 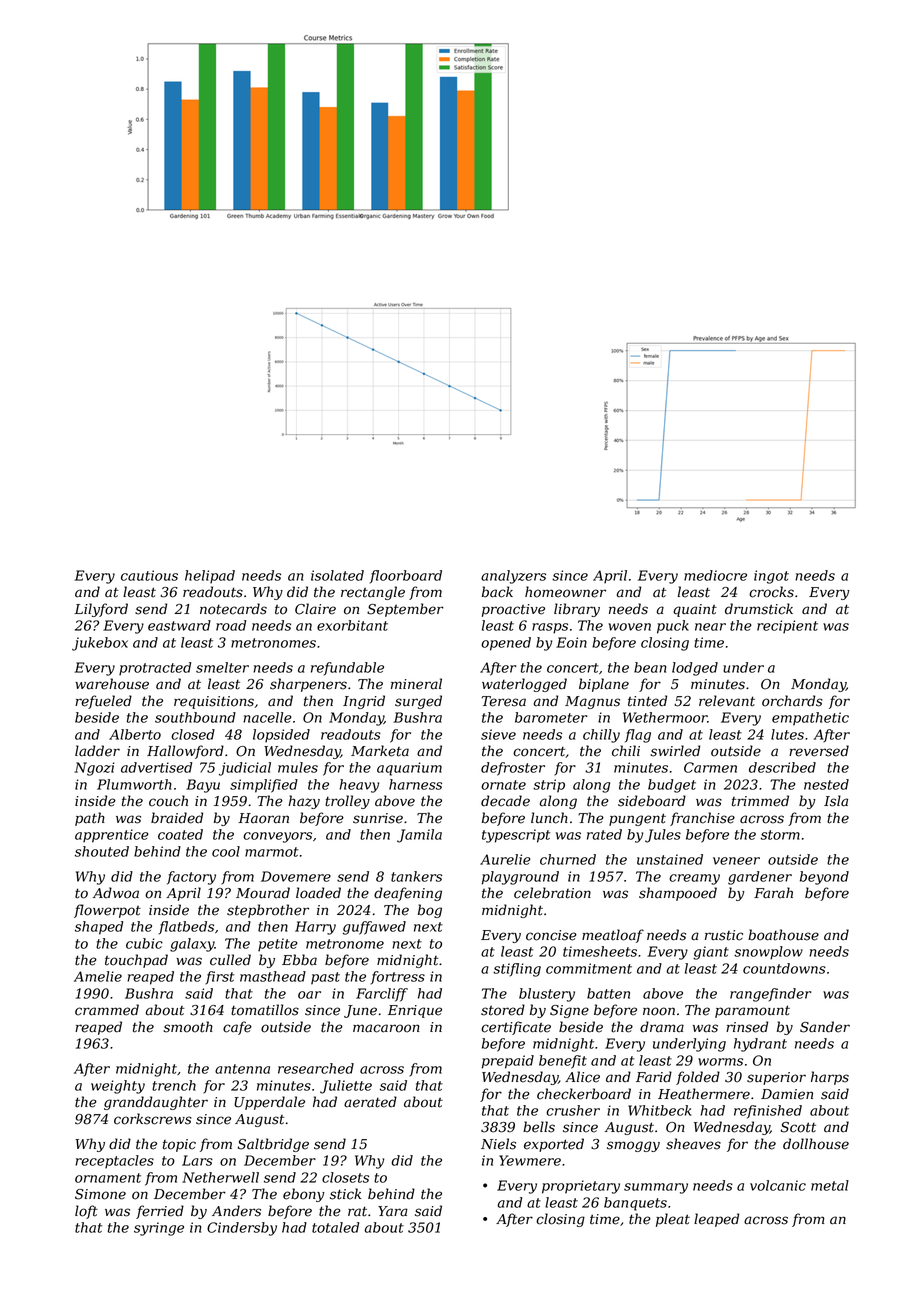 I want to click on Ebba, so click(x=299, y=960).
